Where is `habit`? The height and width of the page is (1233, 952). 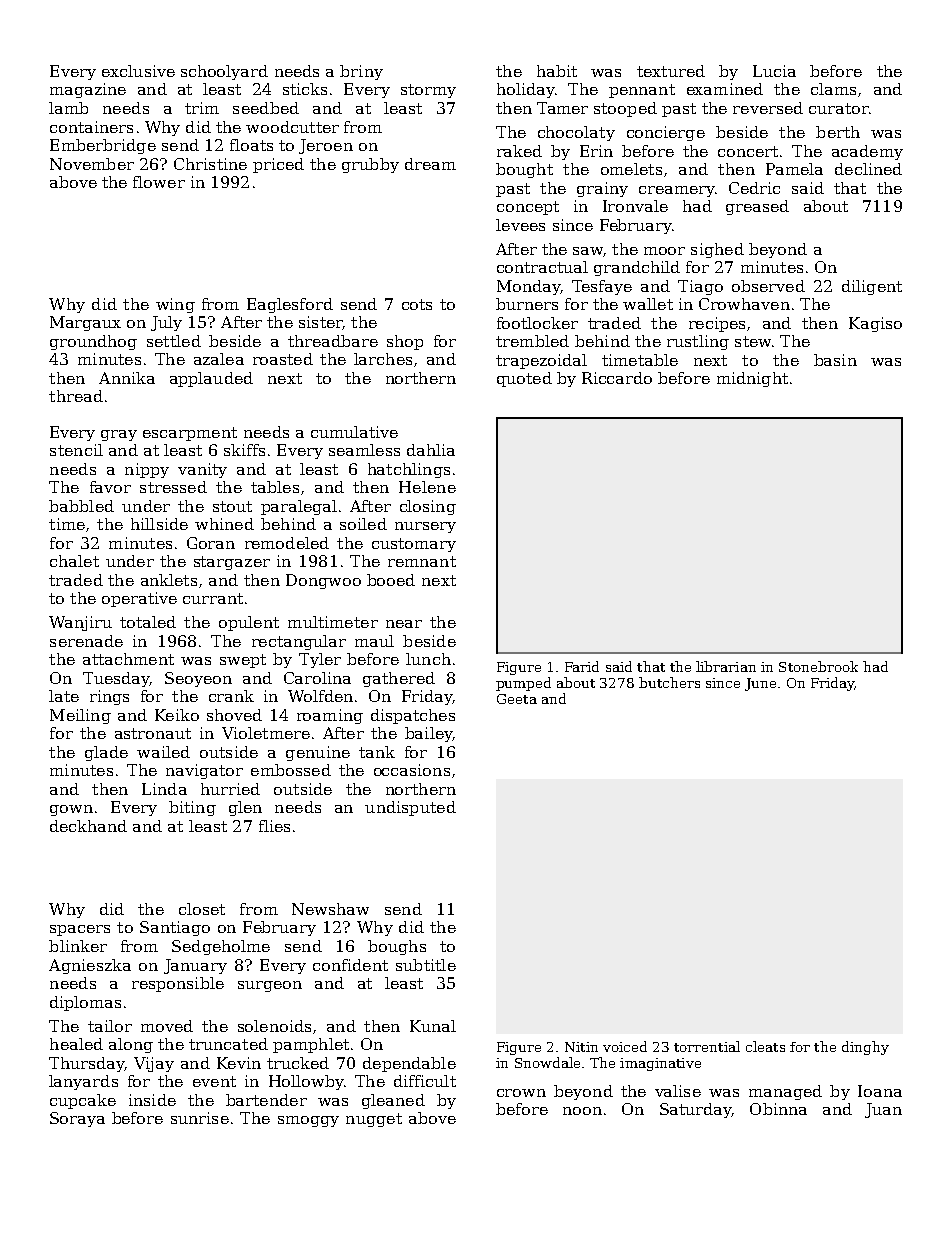 habit is located at coordinates (557, 71).
